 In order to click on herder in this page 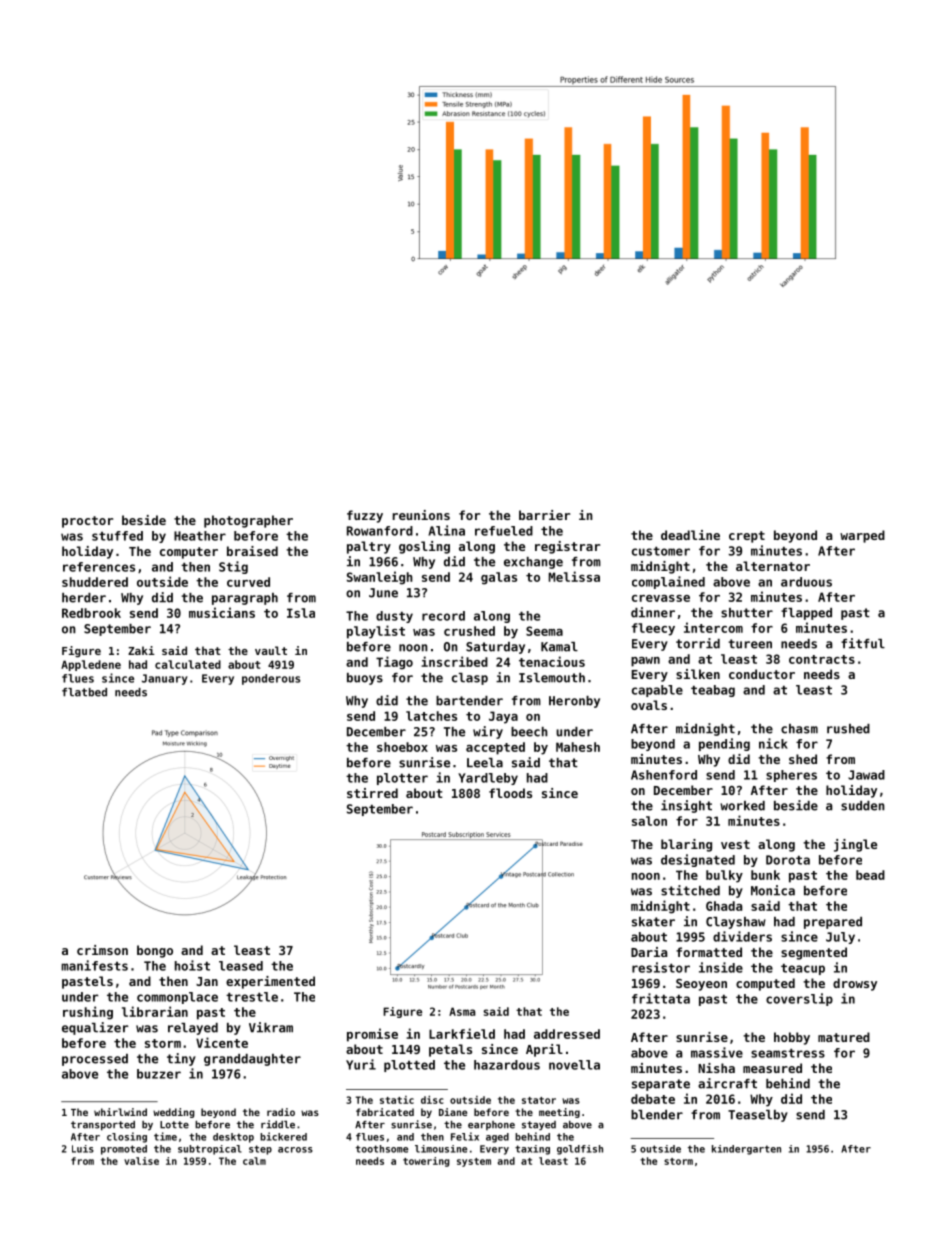, I will do `click(84, 598)`.
